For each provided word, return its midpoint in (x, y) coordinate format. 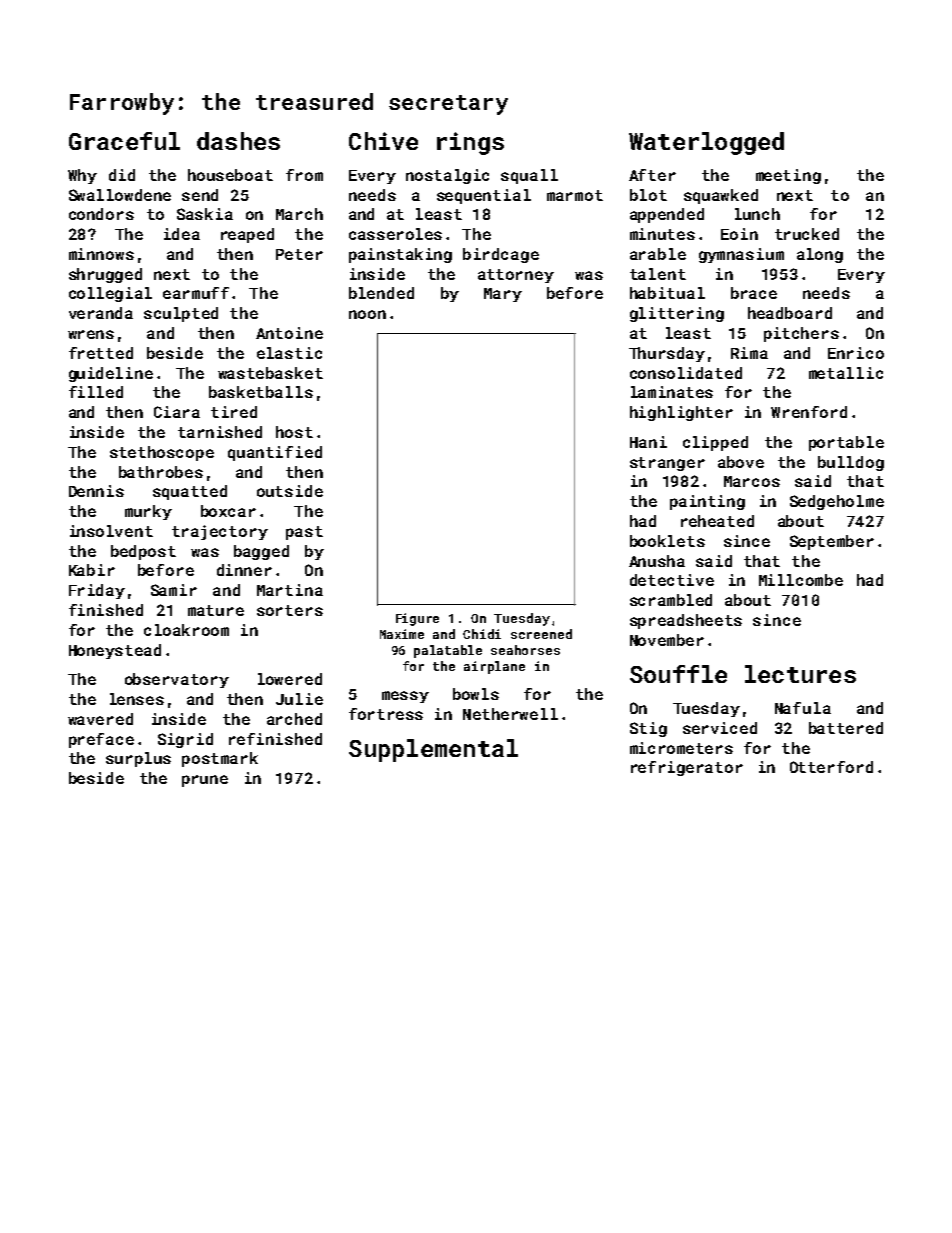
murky (148, 512)
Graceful (124, 141)
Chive (383, 141)
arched (294, 719)
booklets (667, 541)
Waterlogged (706, 143)
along (820, 255)
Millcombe (801, 580)
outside (290, 491)
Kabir (92, 570)
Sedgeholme (837, 502)
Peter (299, 254)
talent (658, 274)
